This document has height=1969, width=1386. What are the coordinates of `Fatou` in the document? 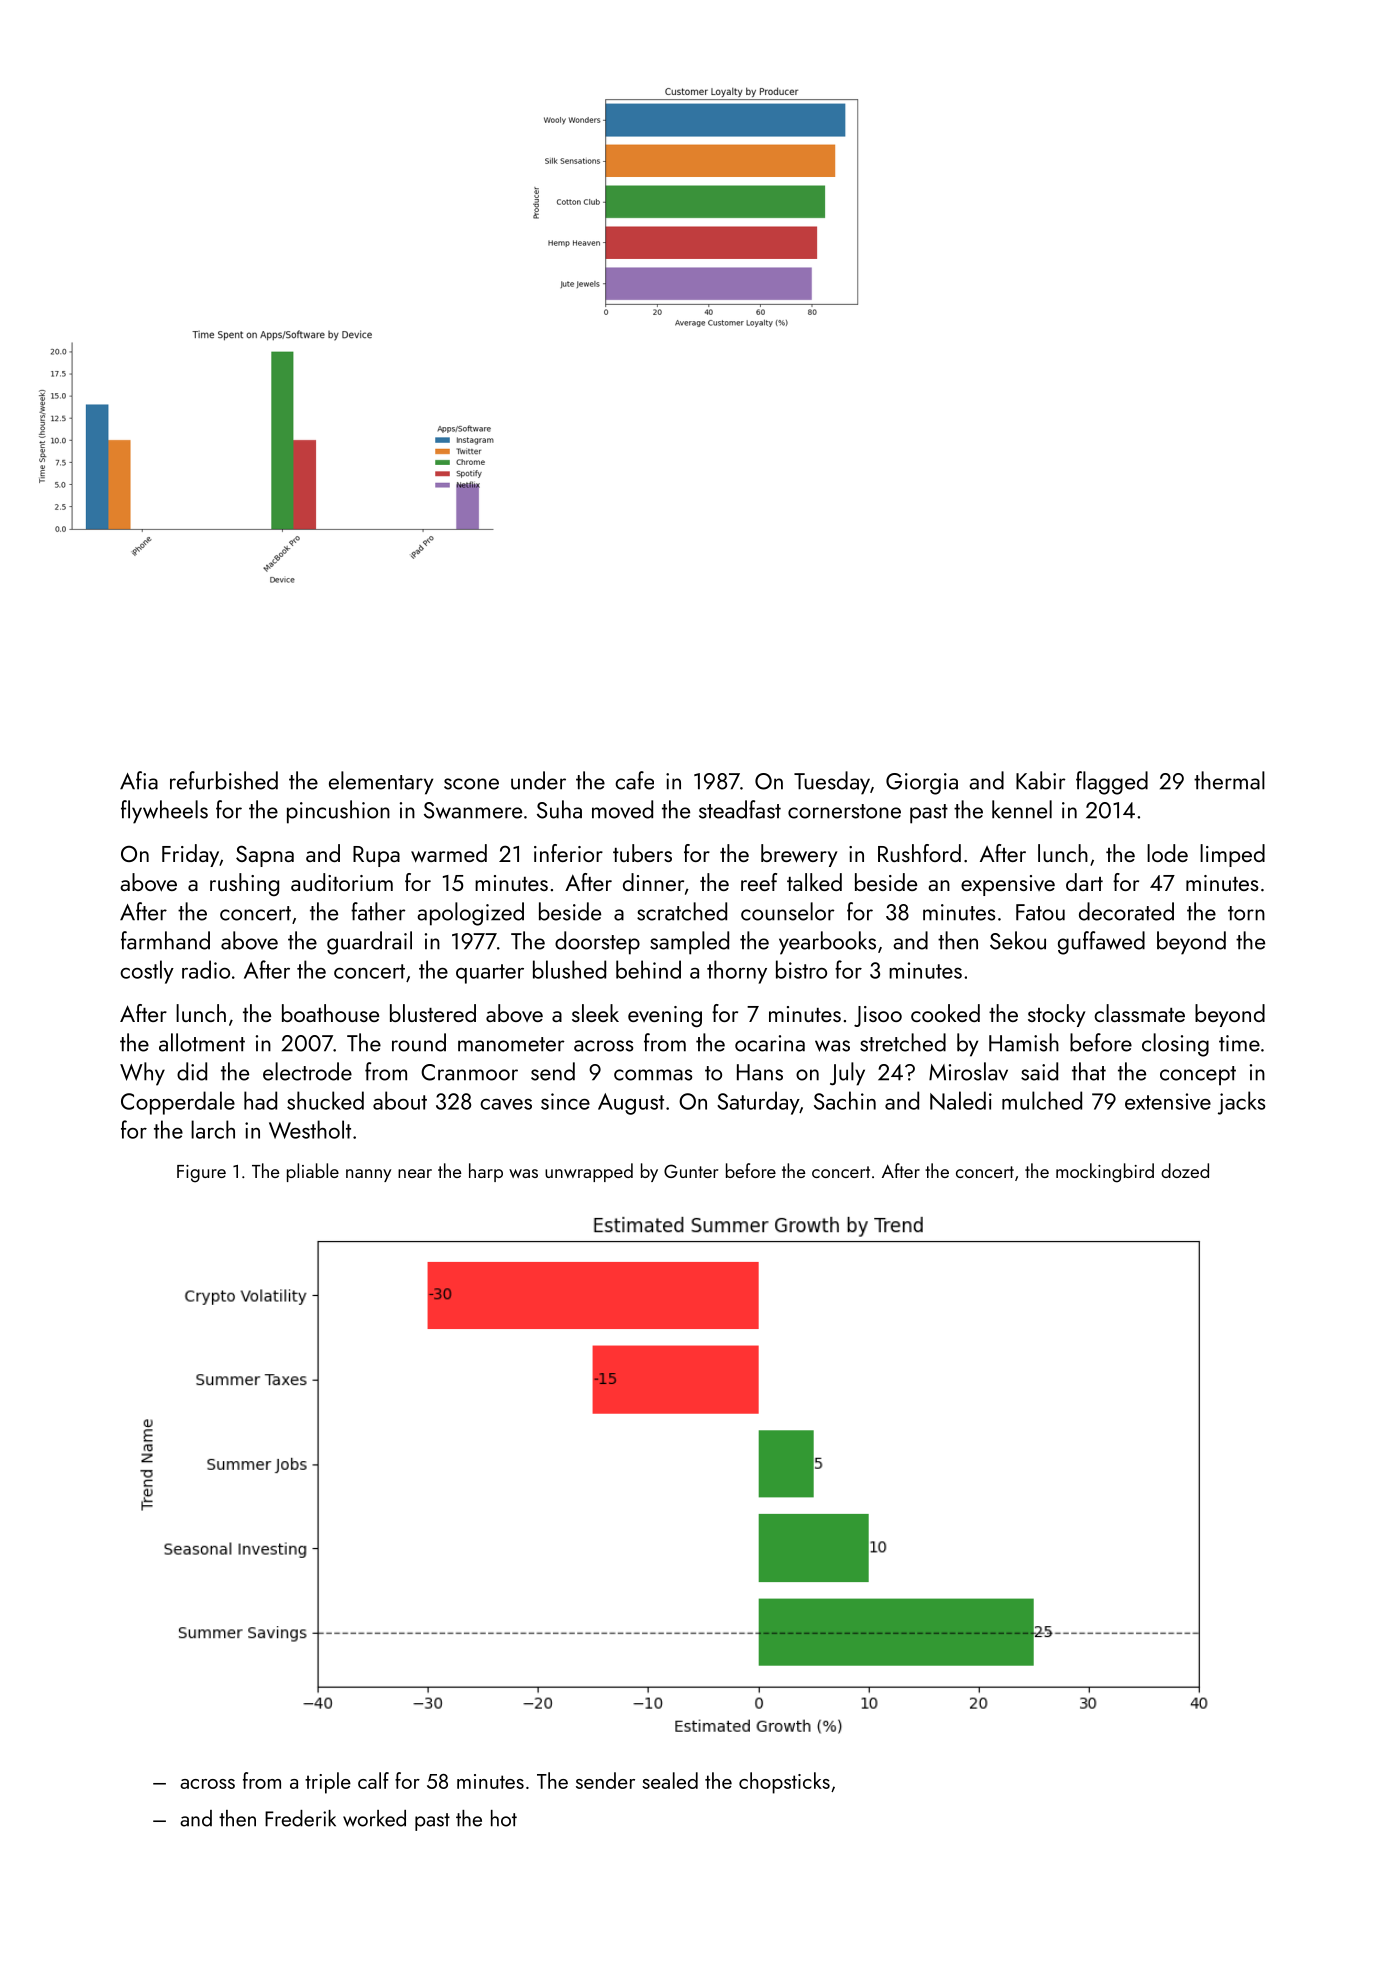 It's located at (1040, 912).
